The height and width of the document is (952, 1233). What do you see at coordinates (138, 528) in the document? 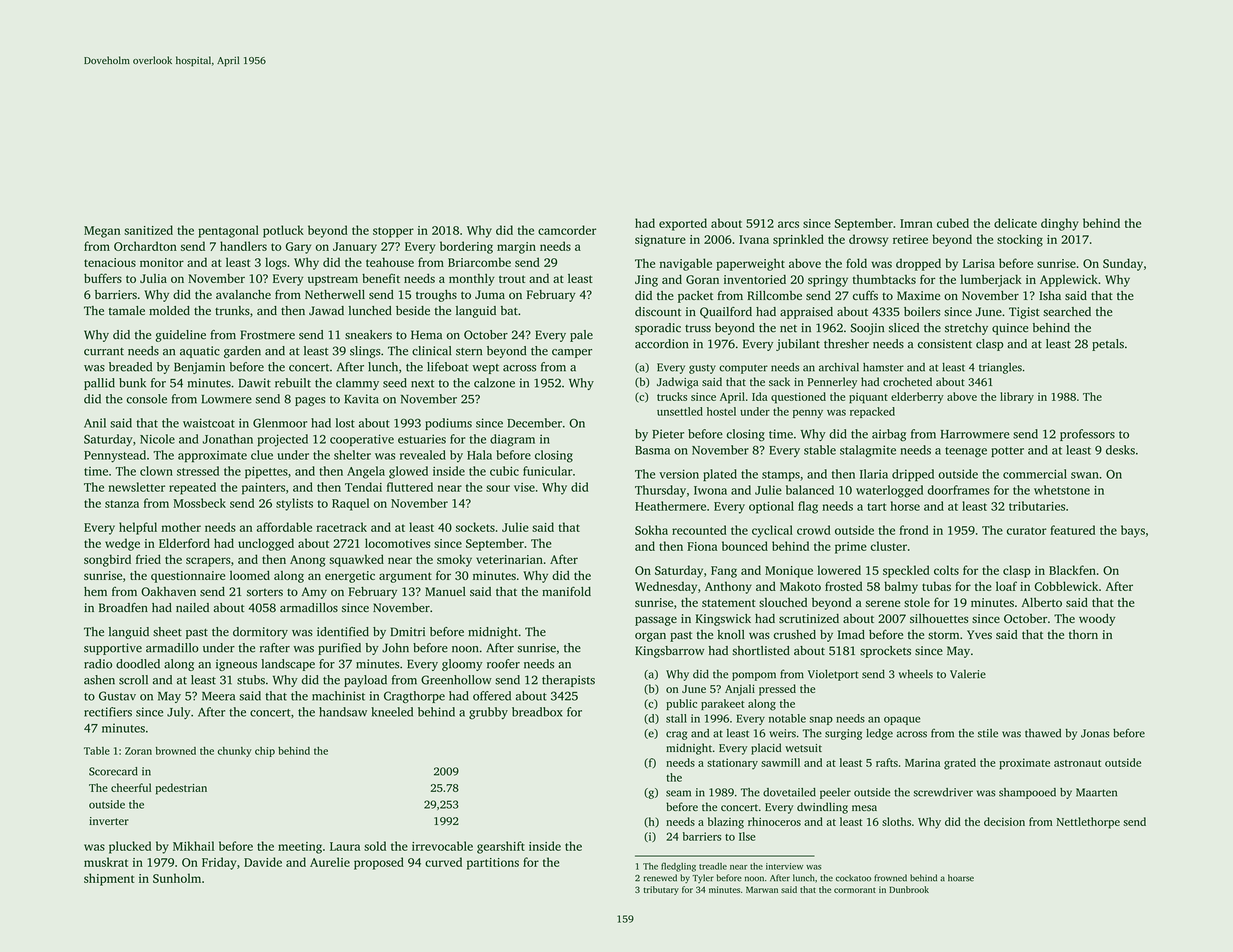
I see `helpful` at bounding box center [138, 528].
